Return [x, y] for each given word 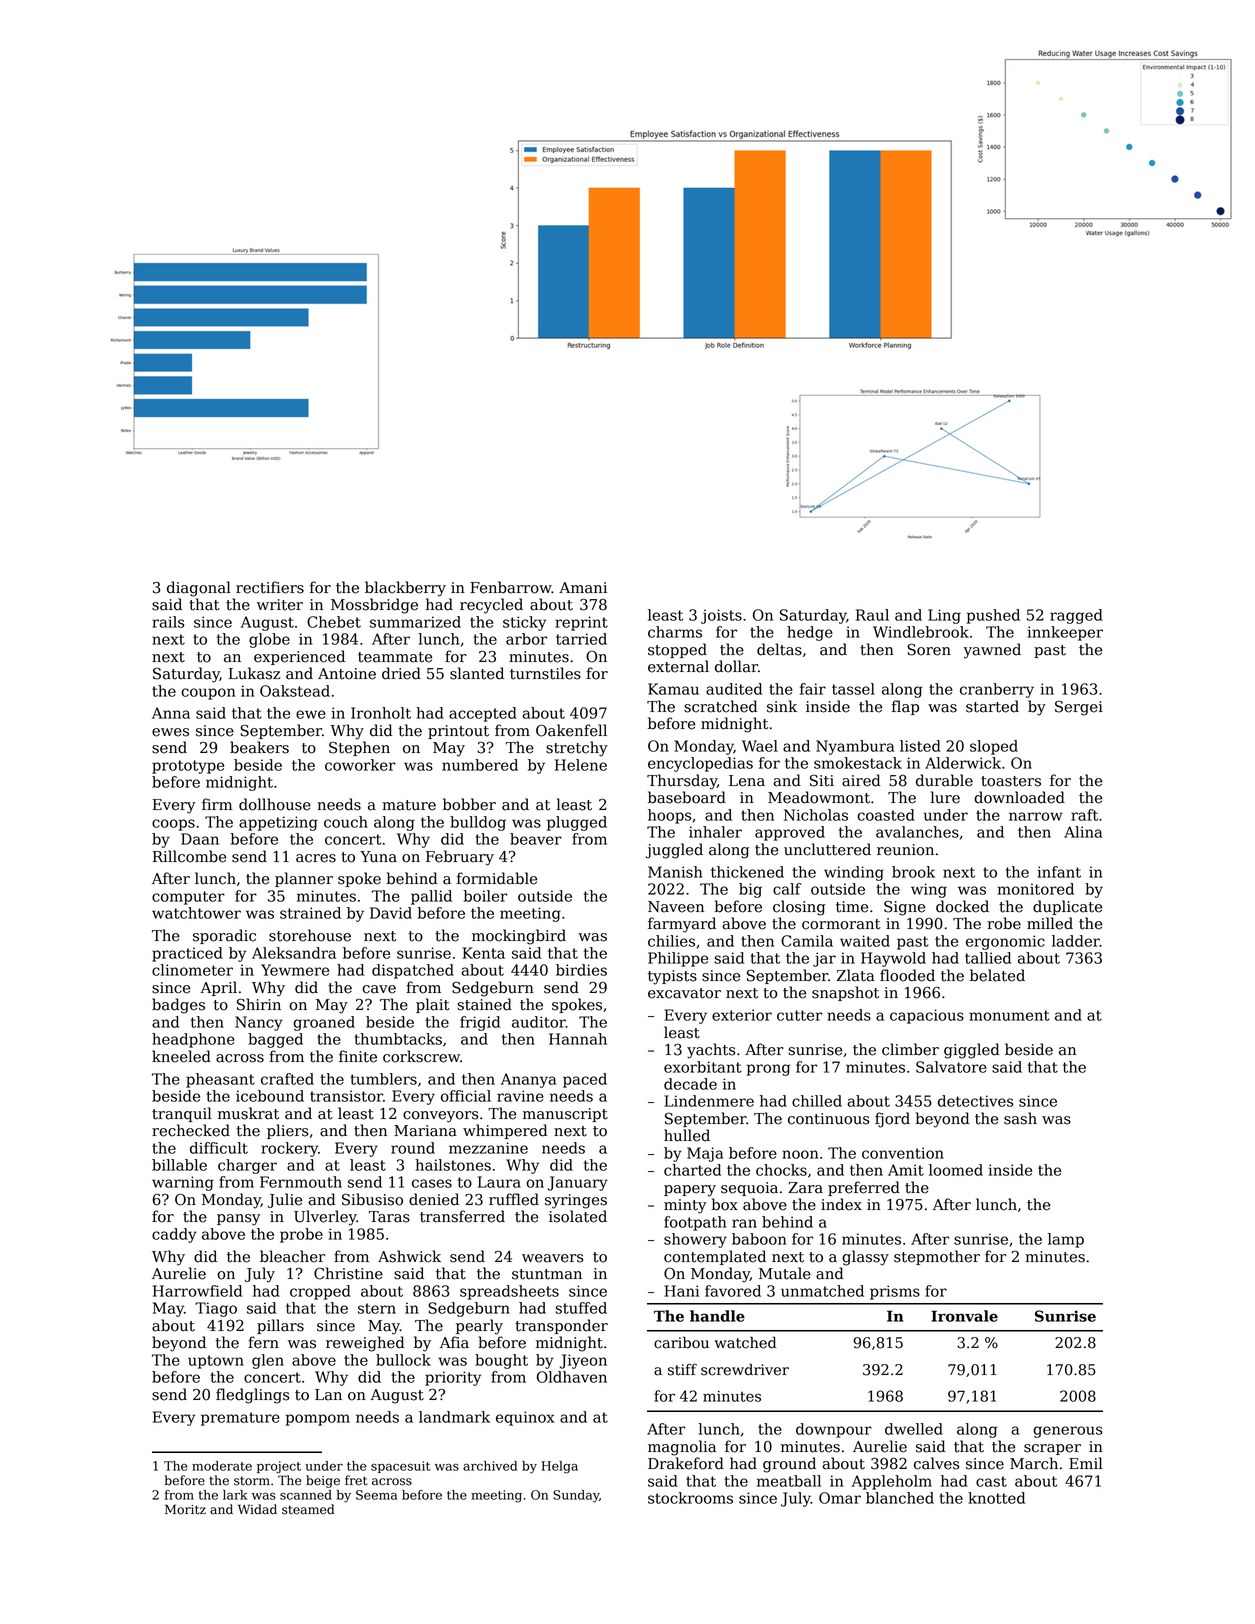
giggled [971, 1051]
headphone [193, 1040]
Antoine [347, 674]
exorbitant [703, 1067]
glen [268, 1361]
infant [1059, 872]
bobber [469, 804]
